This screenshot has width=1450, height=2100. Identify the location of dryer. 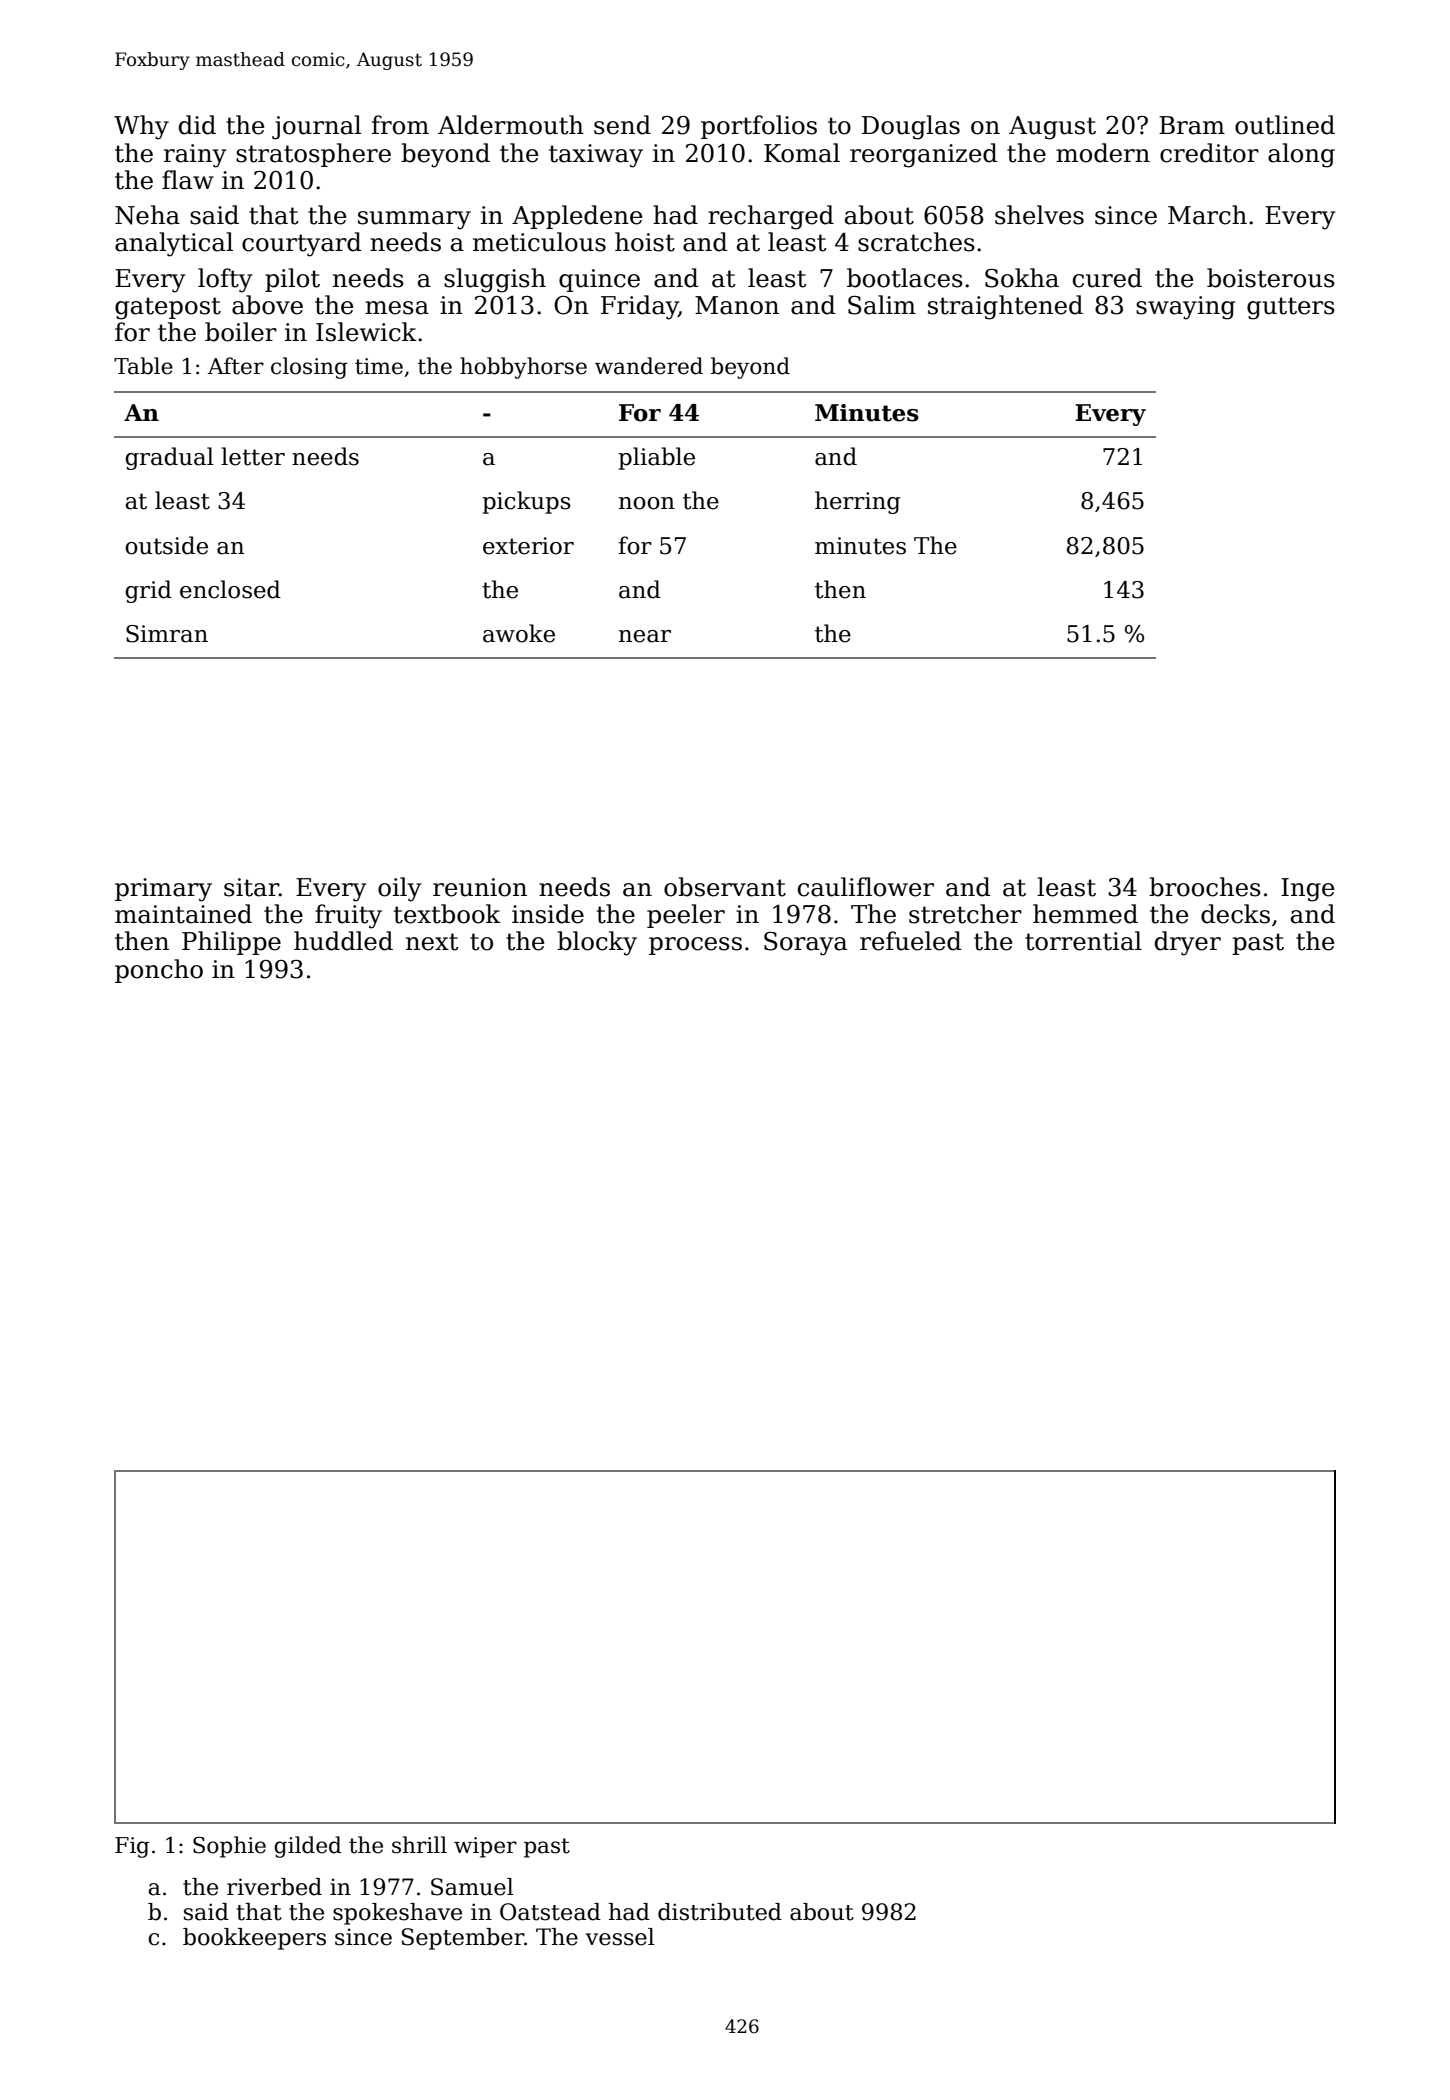
(1188, 943).
